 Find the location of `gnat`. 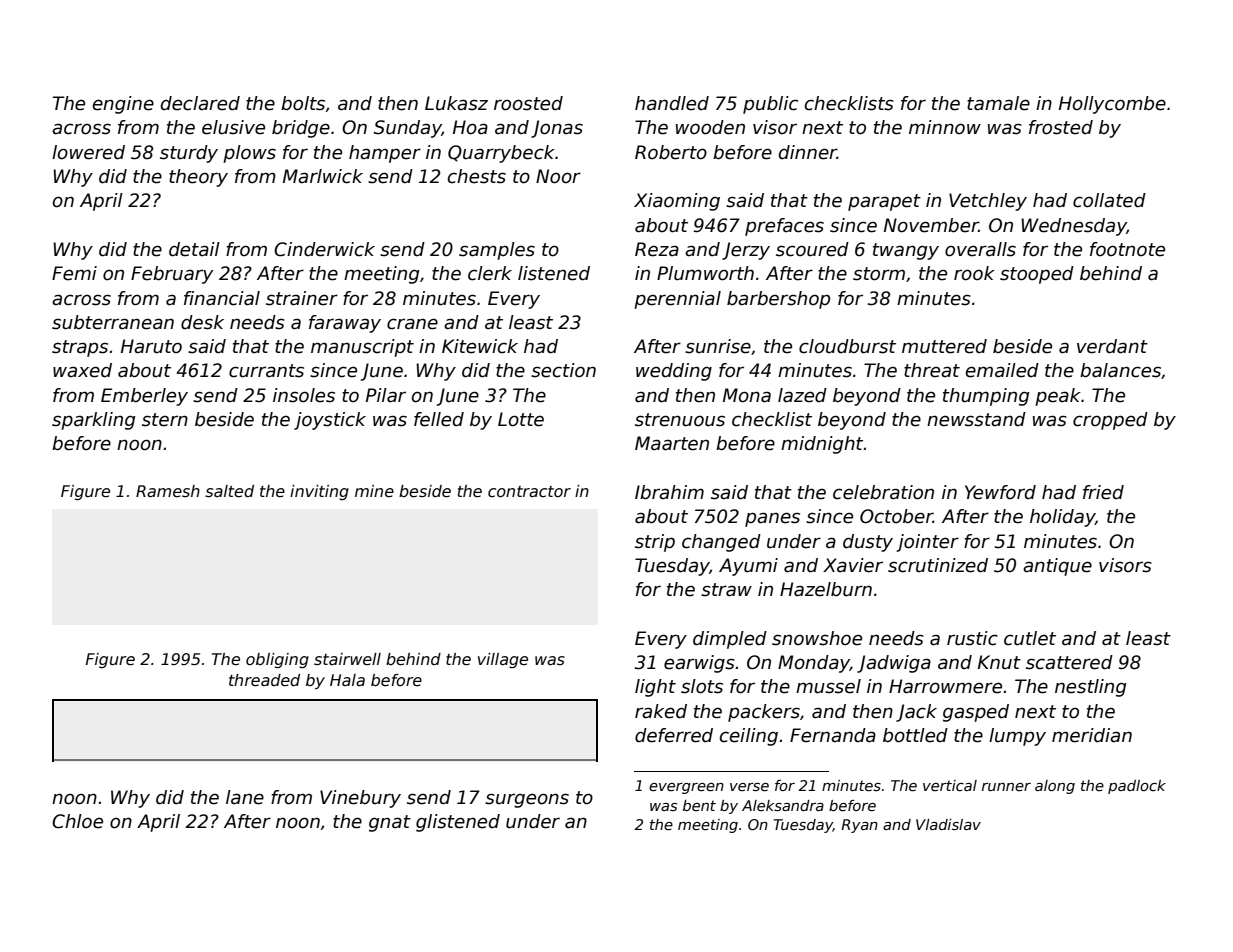

gnat is located at coordinates (390, 823).
